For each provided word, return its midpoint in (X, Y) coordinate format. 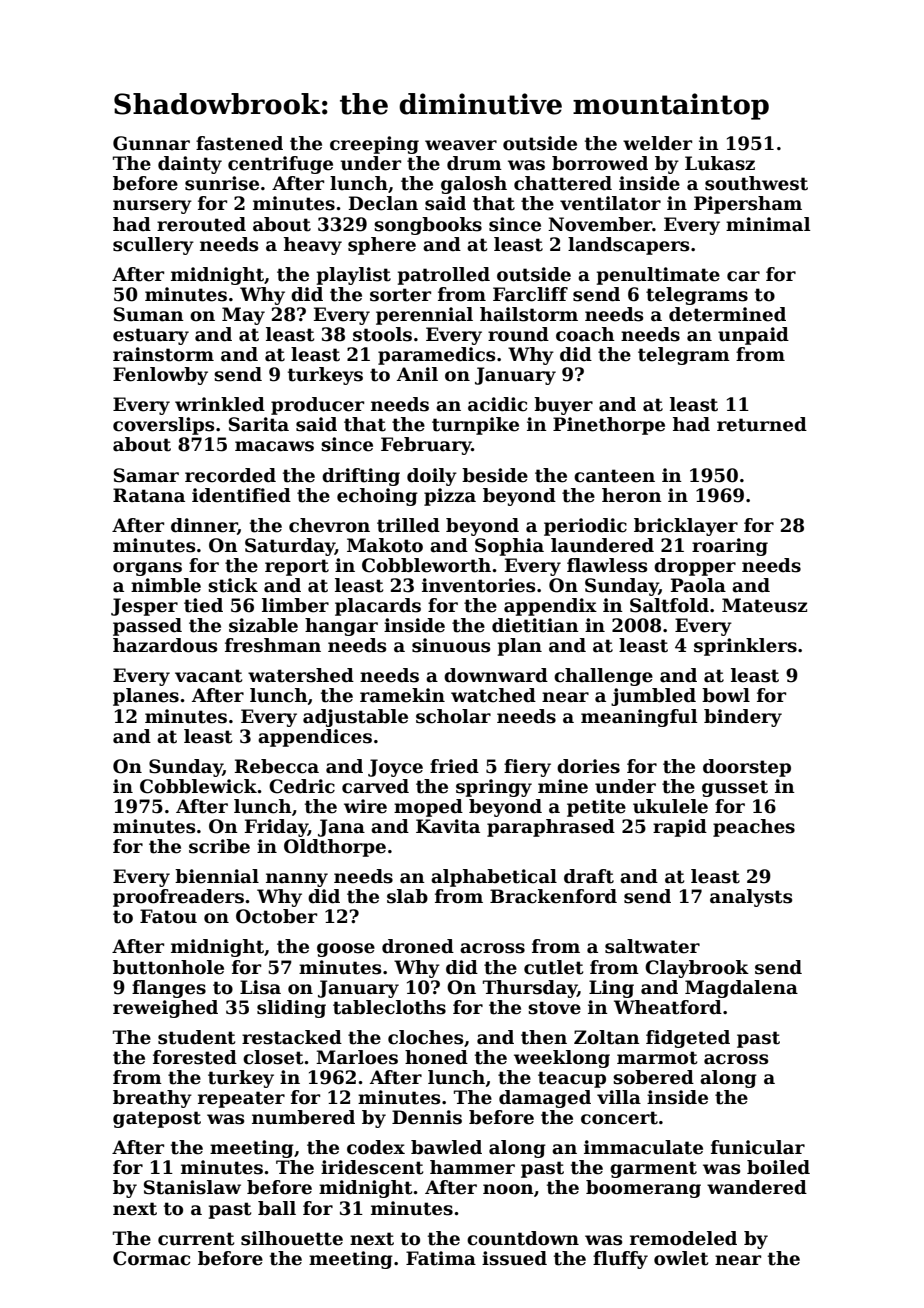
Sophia (509, 547)
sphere (382, 246)
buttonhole (168, 967)
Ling (611, 989)
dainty (190, 165)
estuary (151, 336)
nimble (166, 585)
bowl (726, 695)
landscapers (628, 246)
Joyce (395, 768)
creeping (374, 145)
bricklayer (686, 527)
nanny (297, 880)
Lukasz (720, 163)
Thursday (530, 989)
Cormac (151, 1258)
